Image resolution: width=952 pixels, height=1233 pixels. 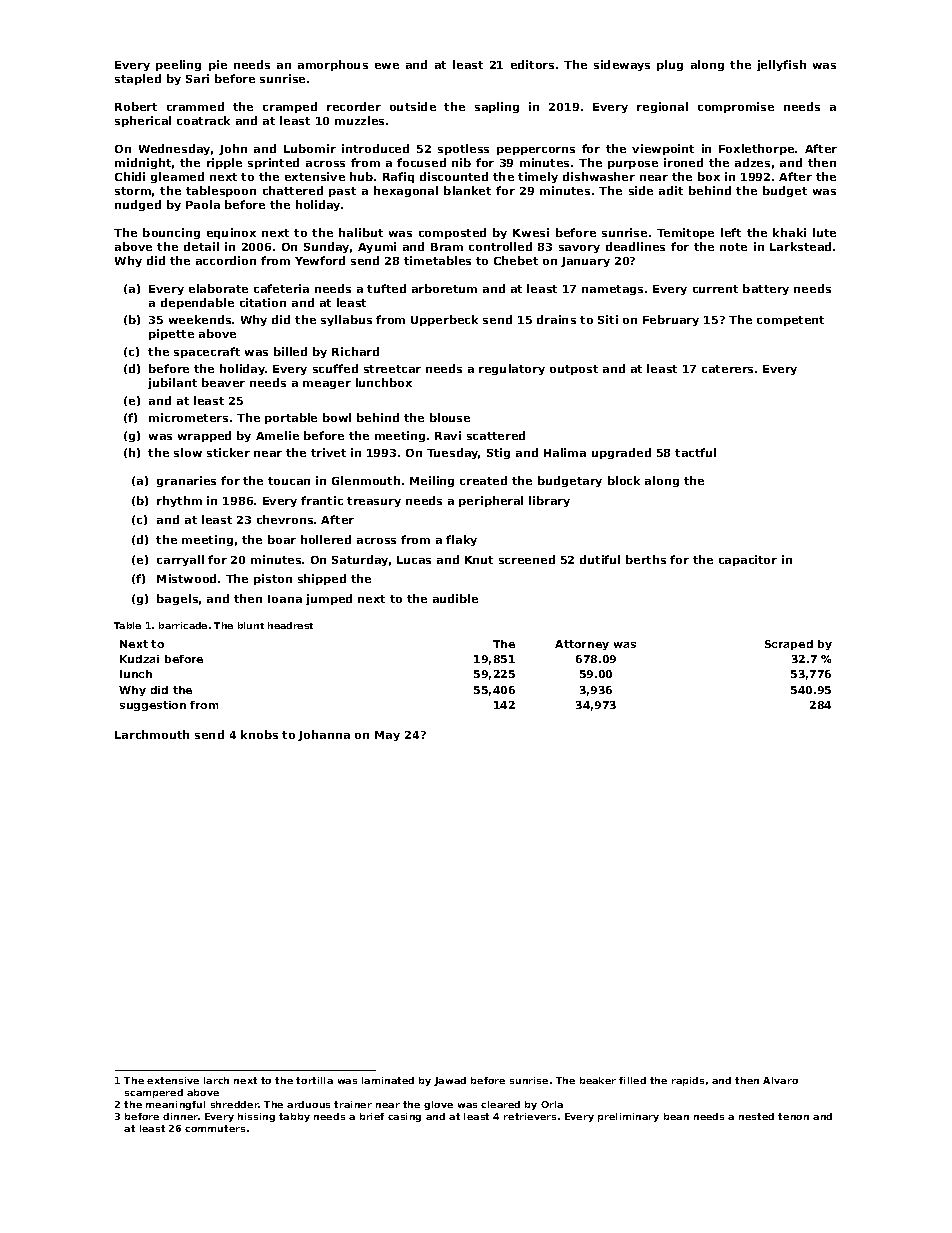 I want to click on Scraped, so click(x=789, y=645).
